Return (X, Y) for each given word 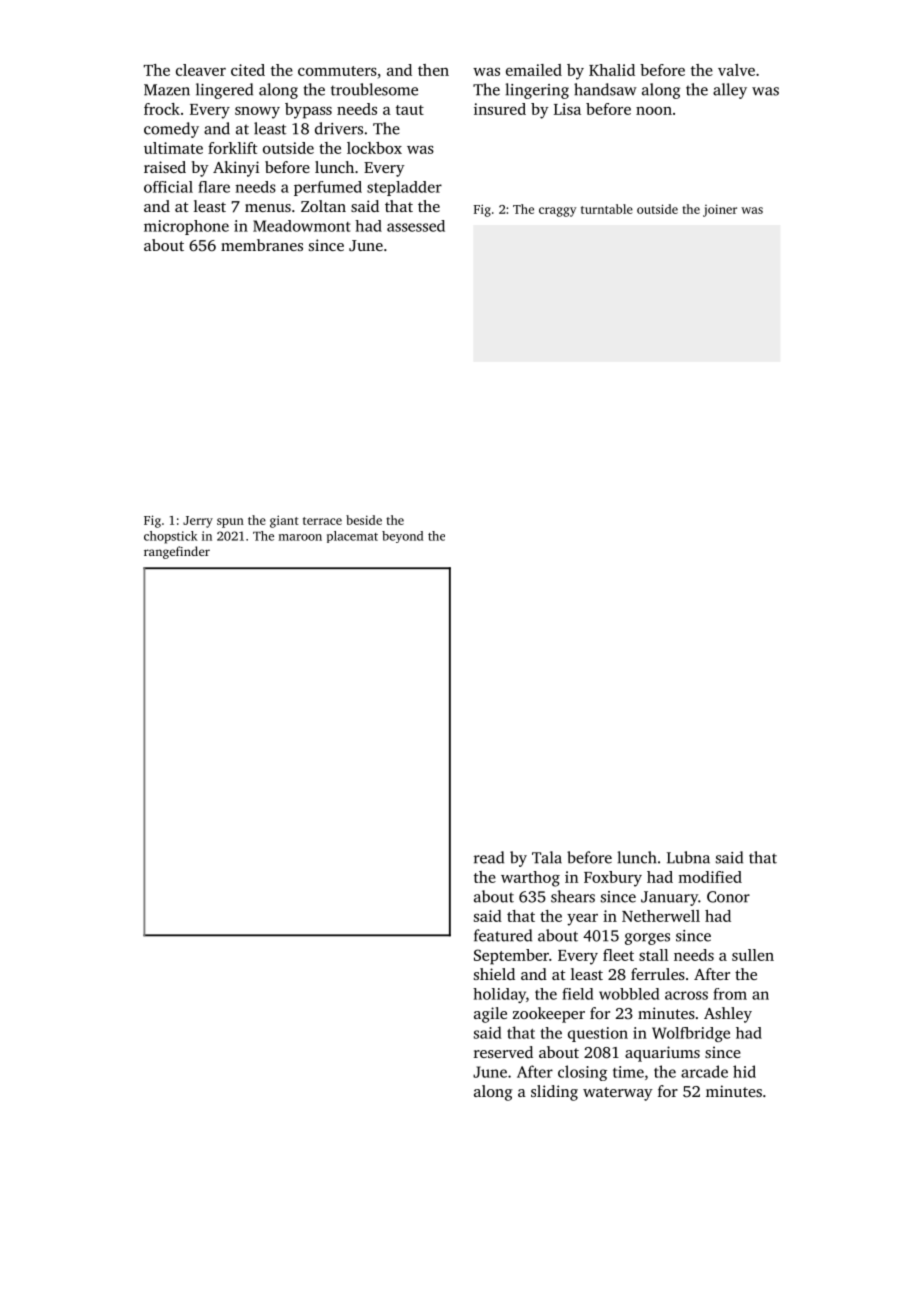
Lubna (688, 857)
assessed (416, 226)
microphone (186, 227)
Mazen (167, 90)
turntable (607, 209)
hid (744, 1071)
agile (490, 1015)
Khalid (612, 70)
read (489, 857)
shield (494, 974)
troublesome (374, 89)
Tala (547, 857)
